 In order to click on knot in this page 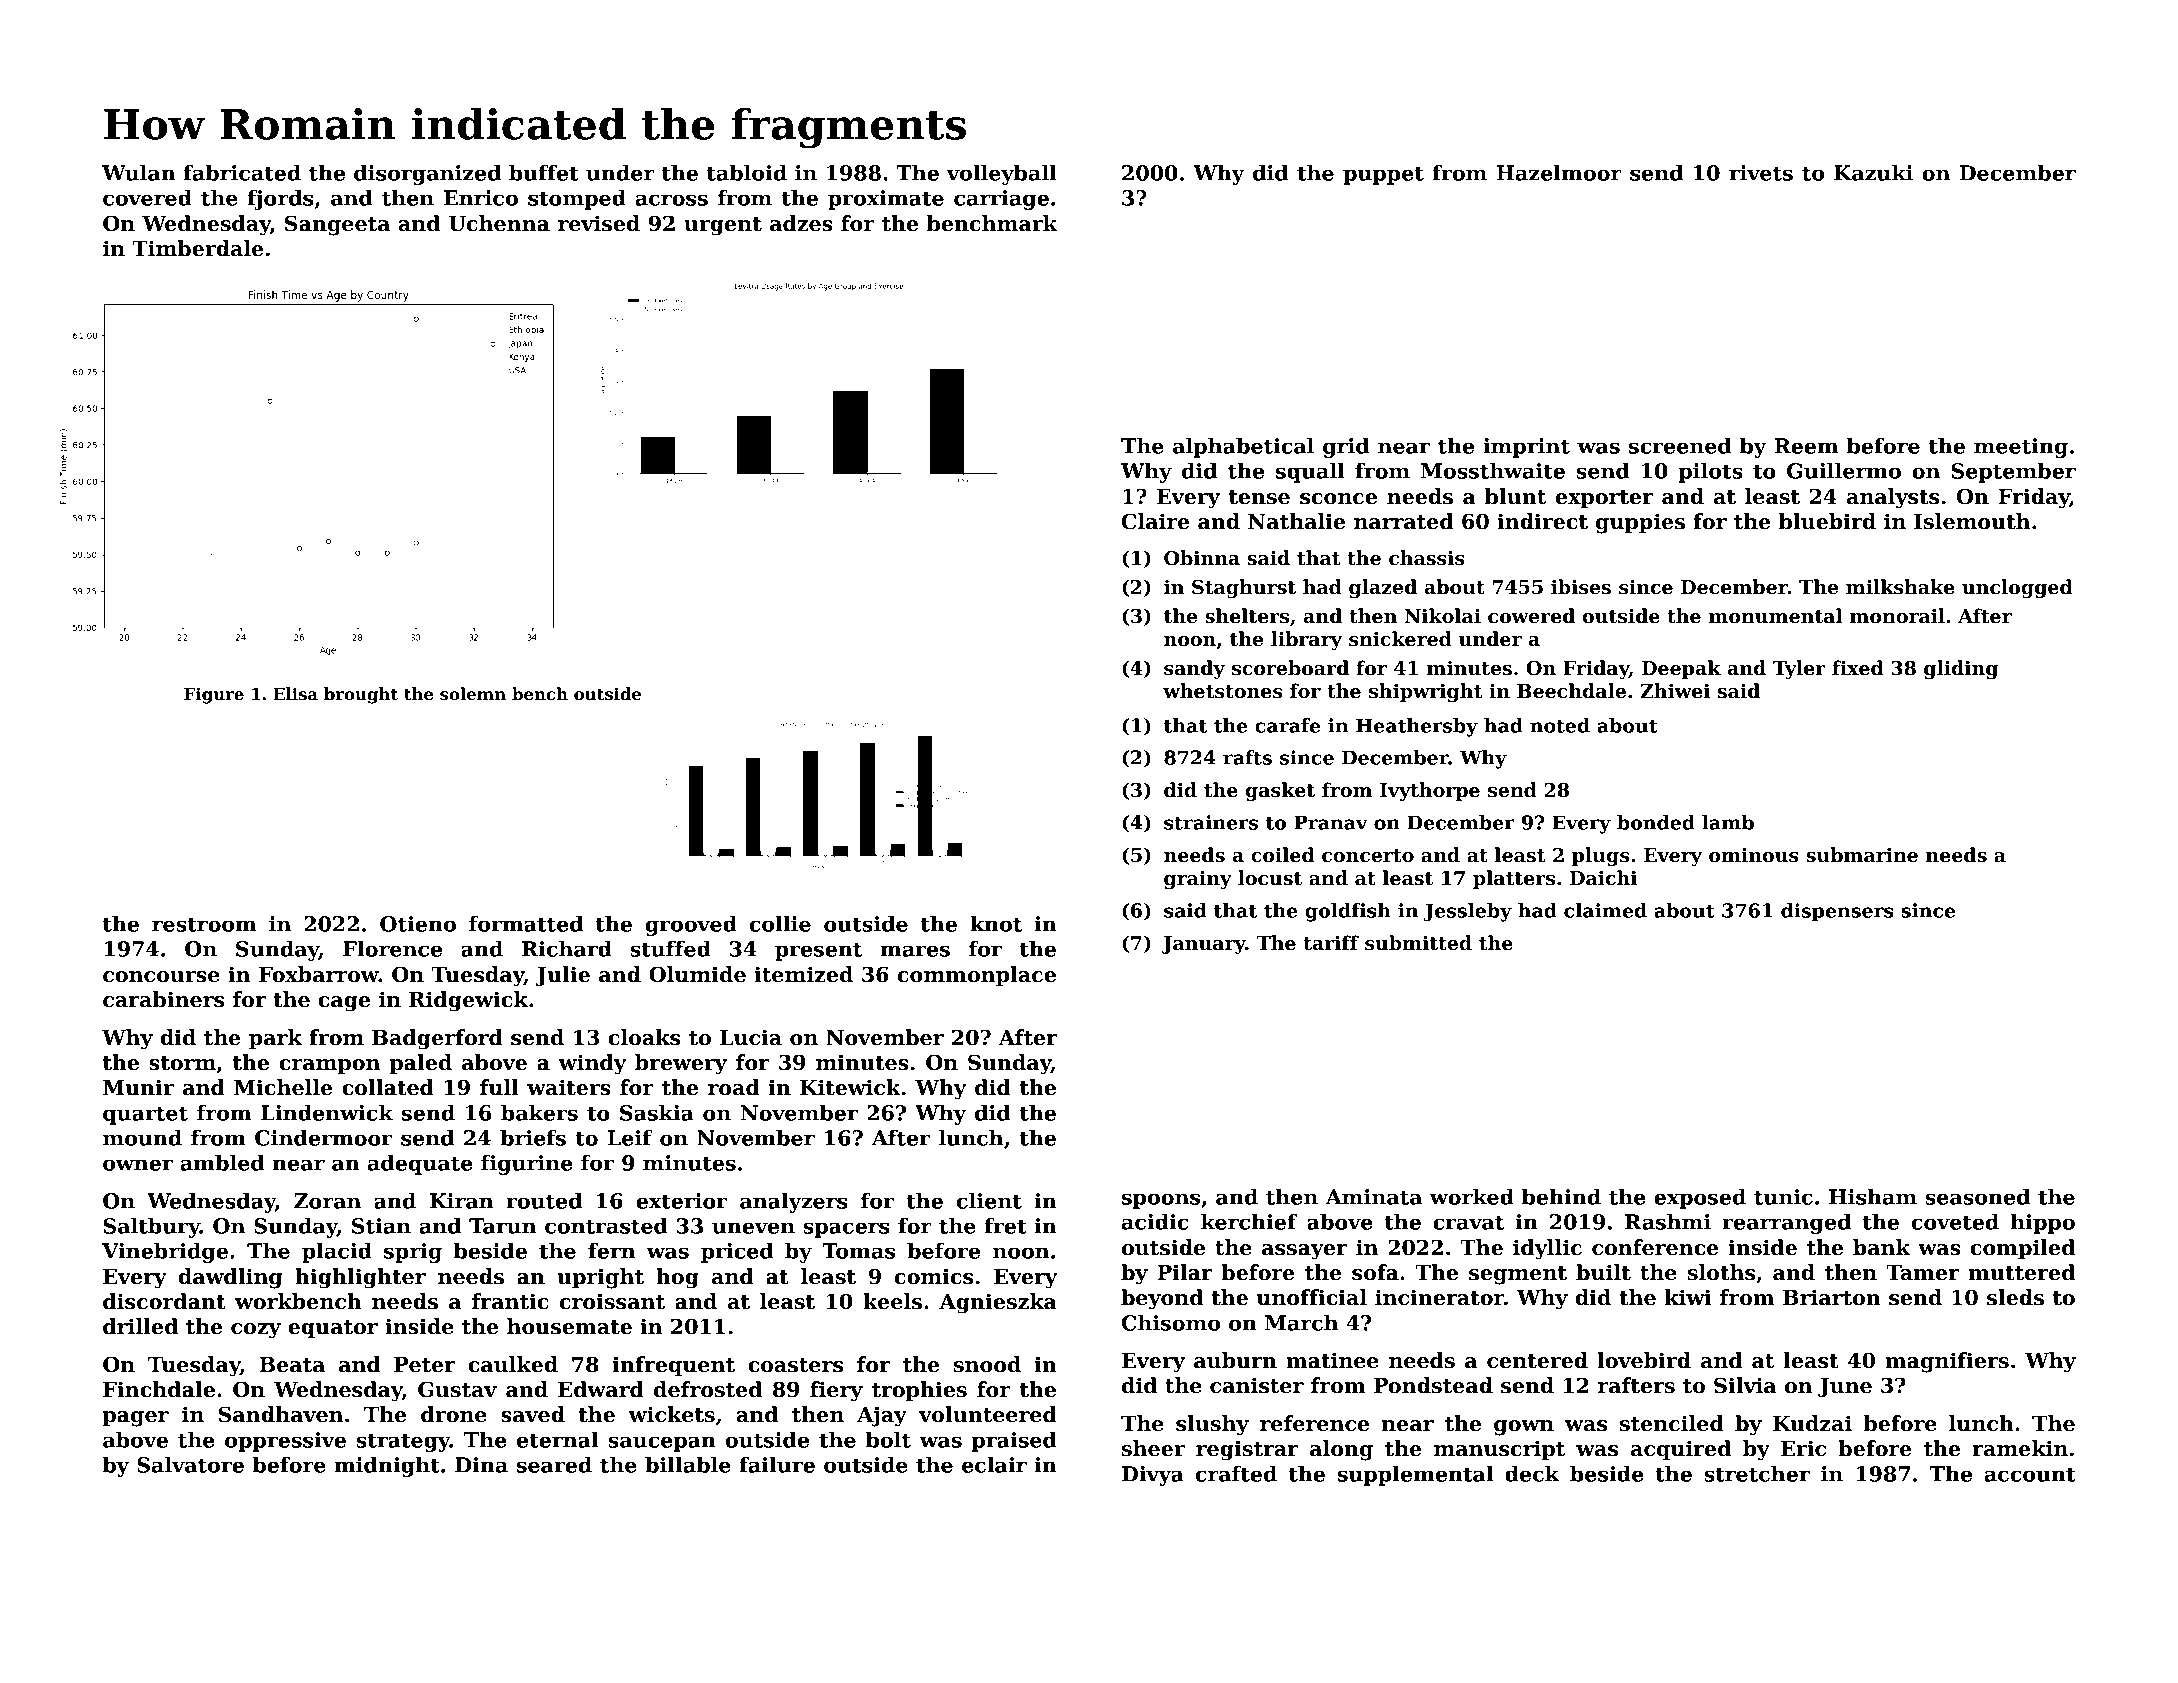, I will do `click(996, 923)`.
